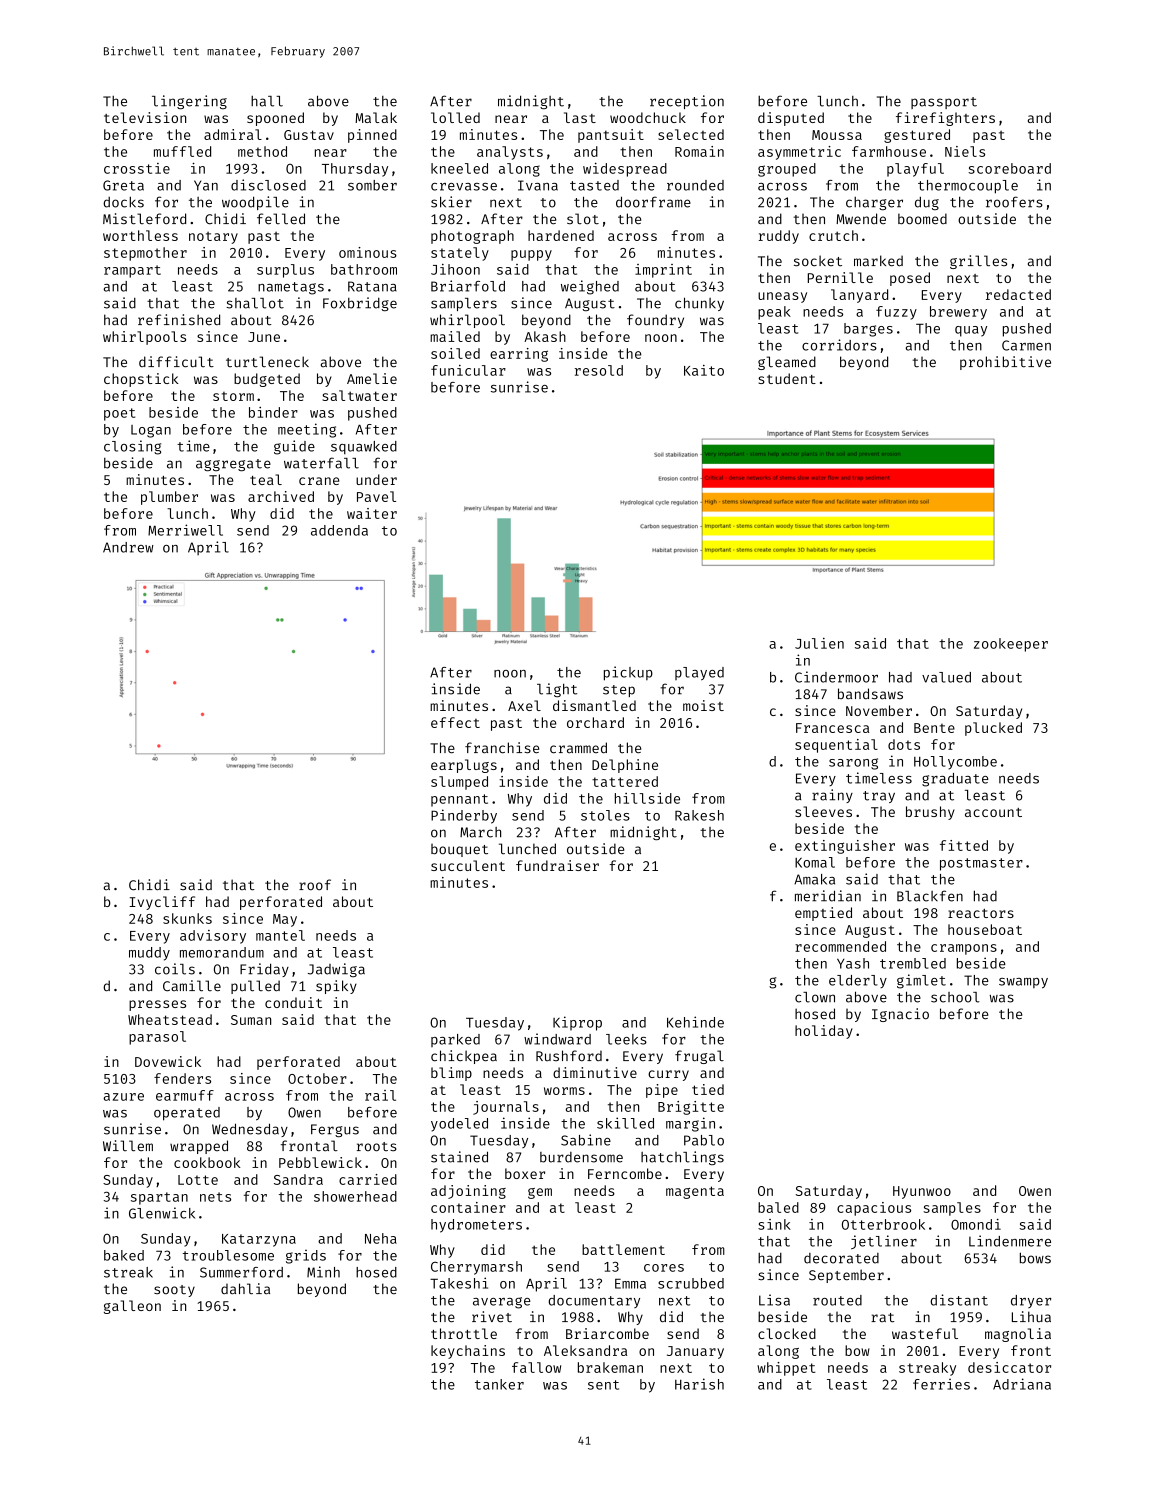 The height and width of the image is (1494, 1155). Describe the element at coordinates (499, 1384) in the image. I see `tanker` at that location.
